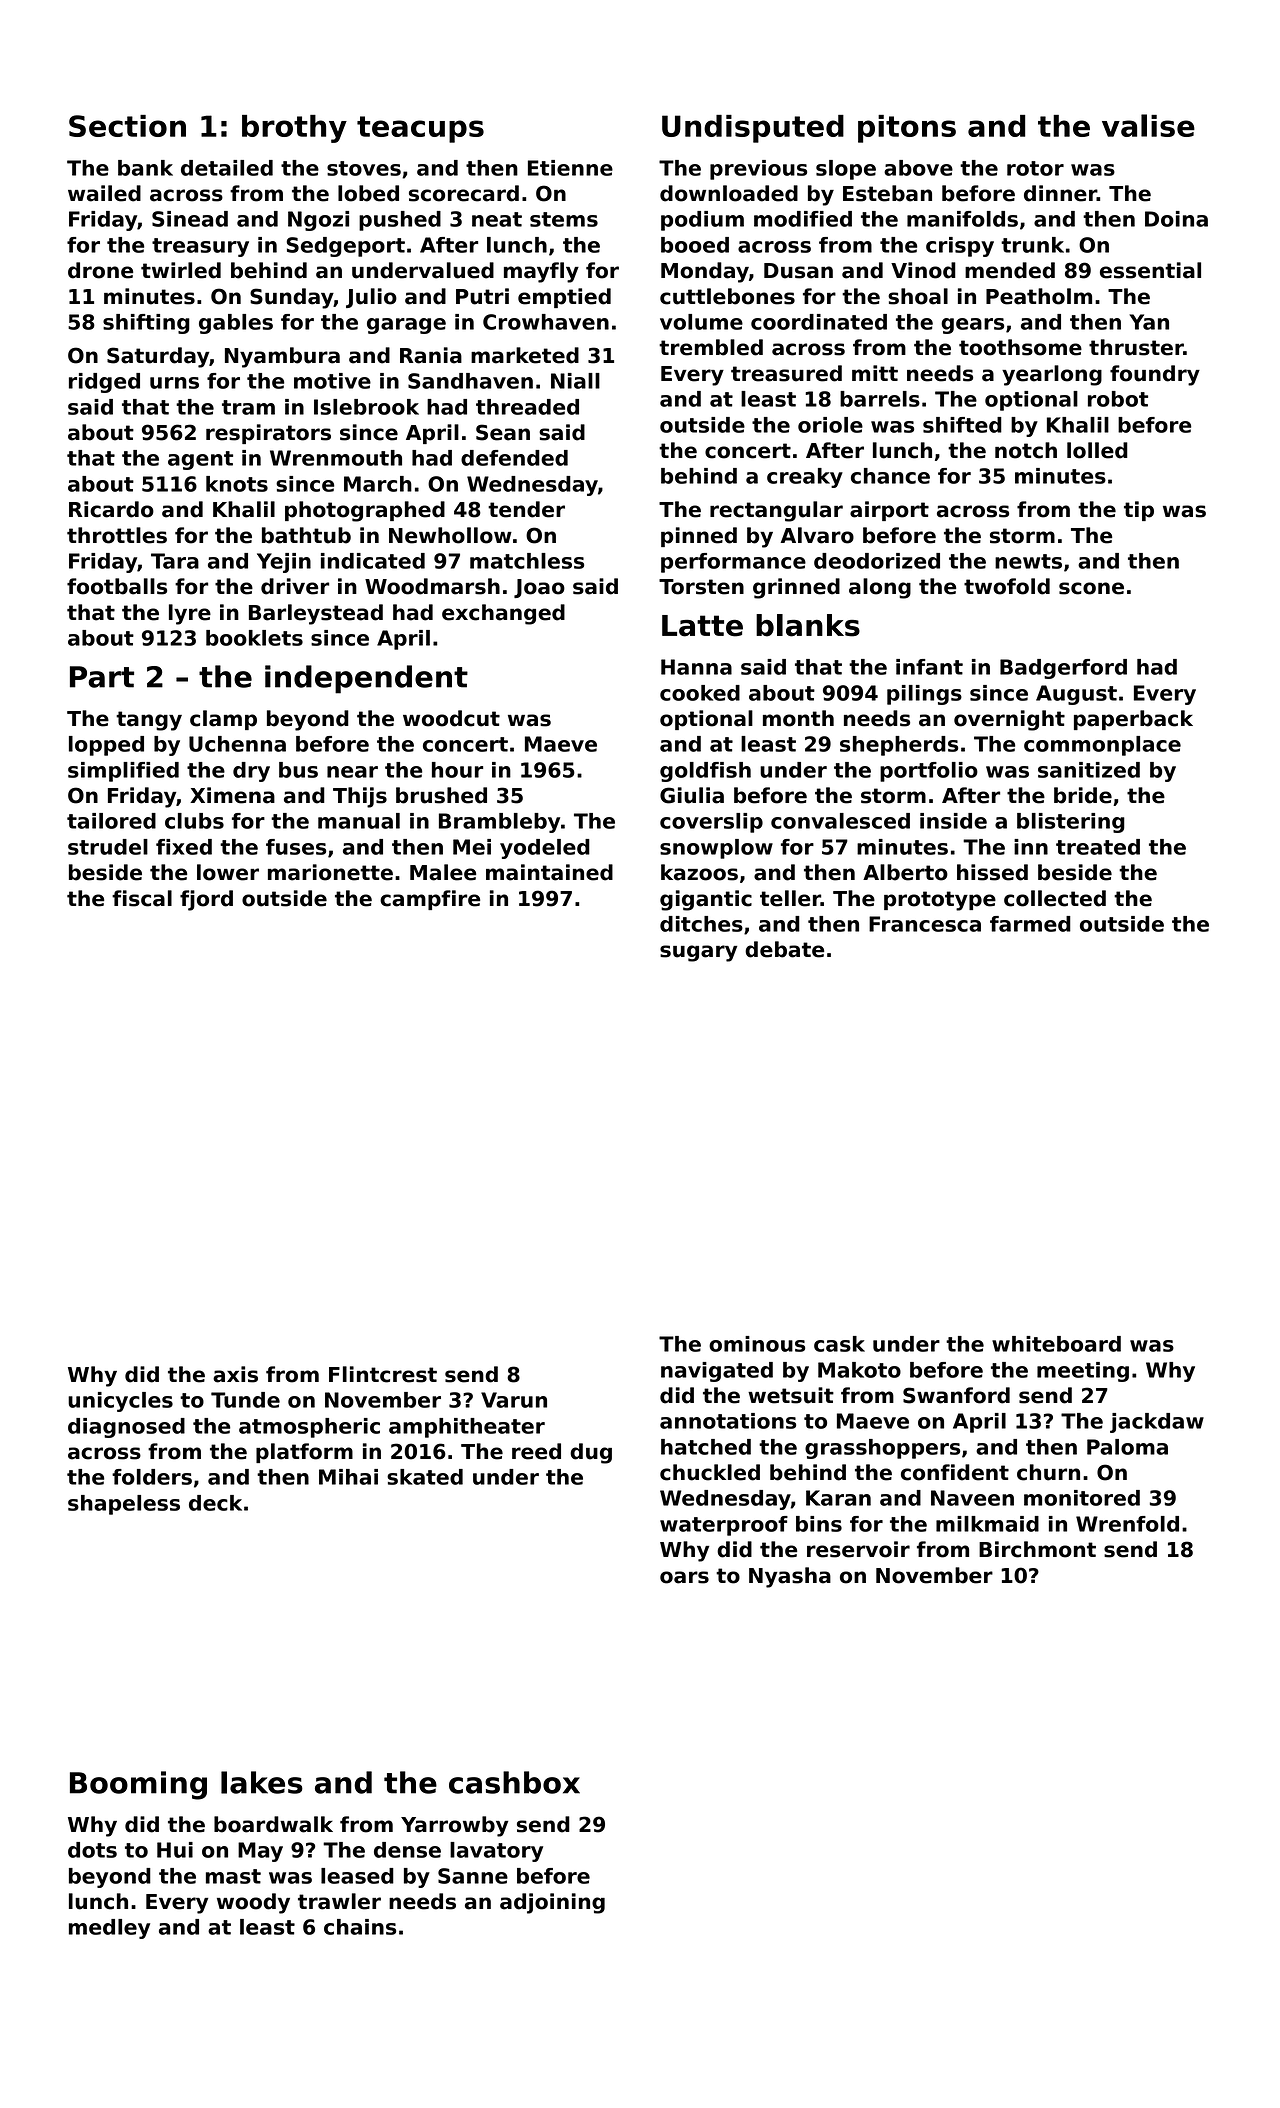 The image size is (1280, 2108). I want to click on farmed, so click(1030, 924).
